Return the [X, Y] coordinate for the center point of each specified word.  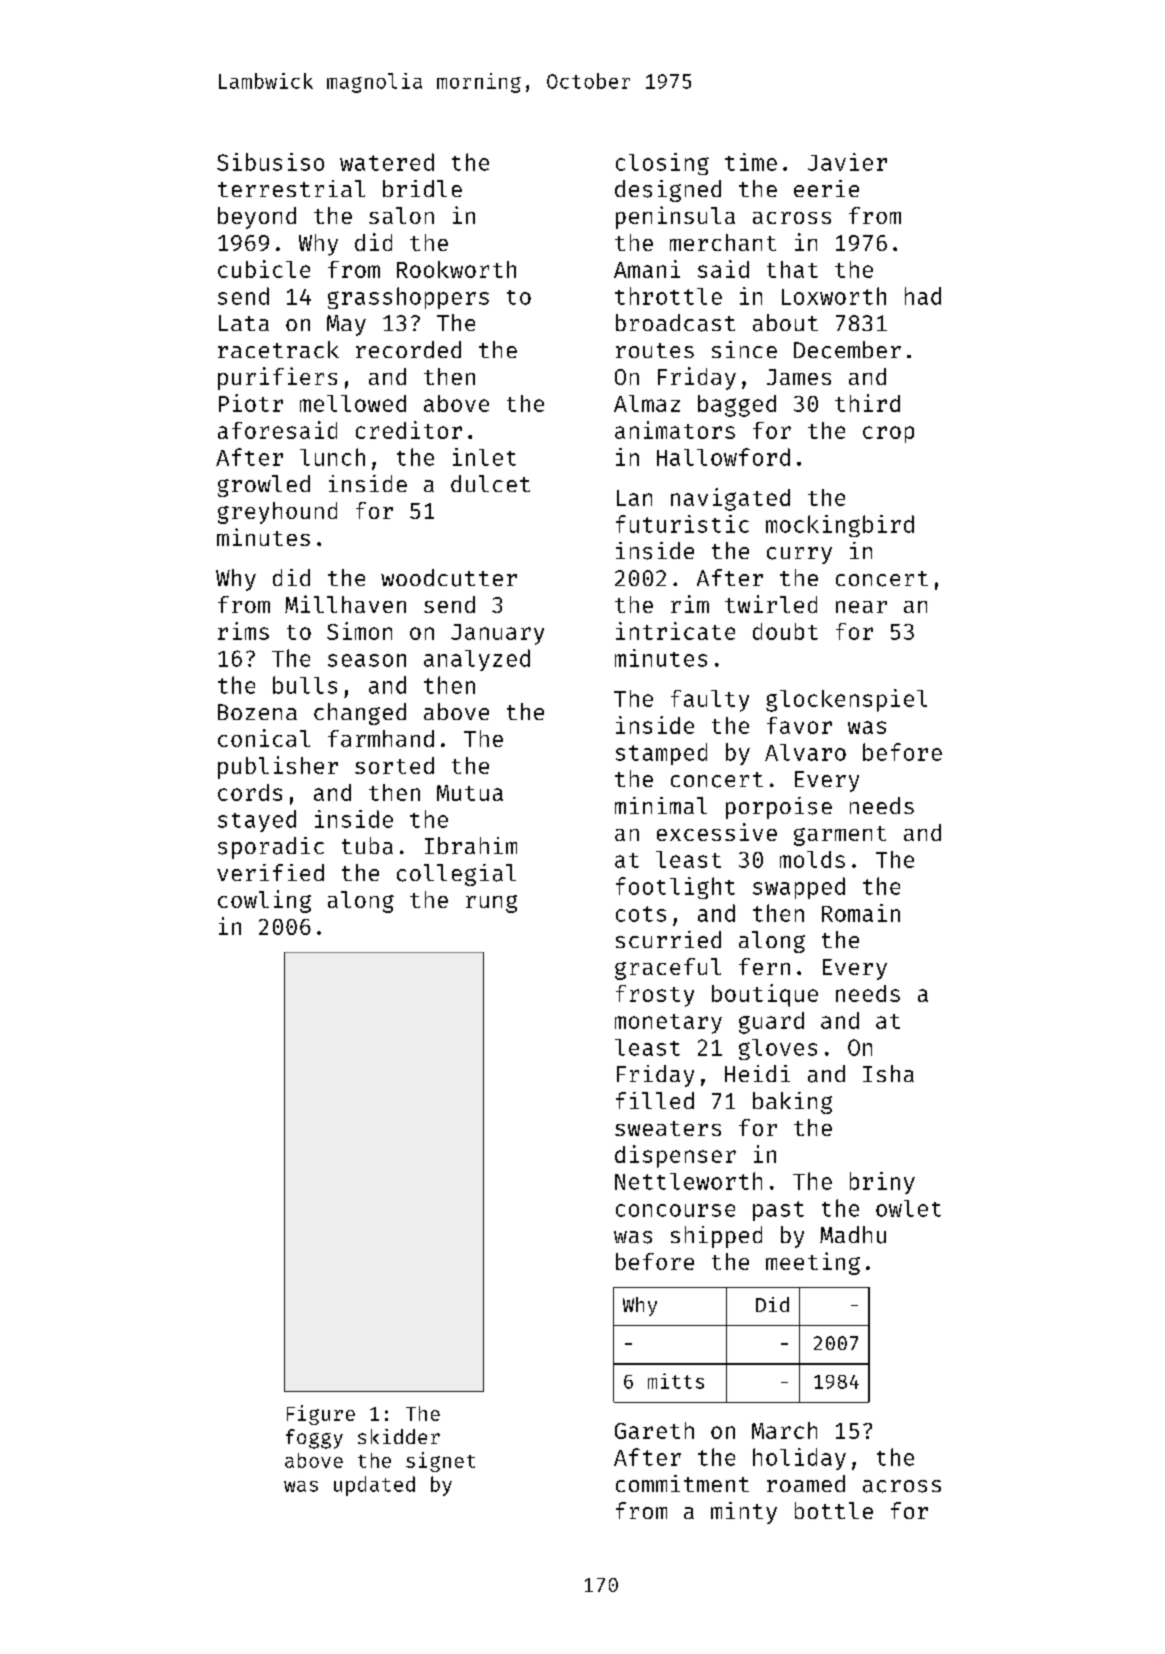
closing [662, 164]
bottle [834, 1510]
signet [440, 1462]
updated [374, 1486]
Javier [847, 162]
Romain [861, 913]
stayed [257, 821]
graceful [668, 969]
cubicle [264, 269]
